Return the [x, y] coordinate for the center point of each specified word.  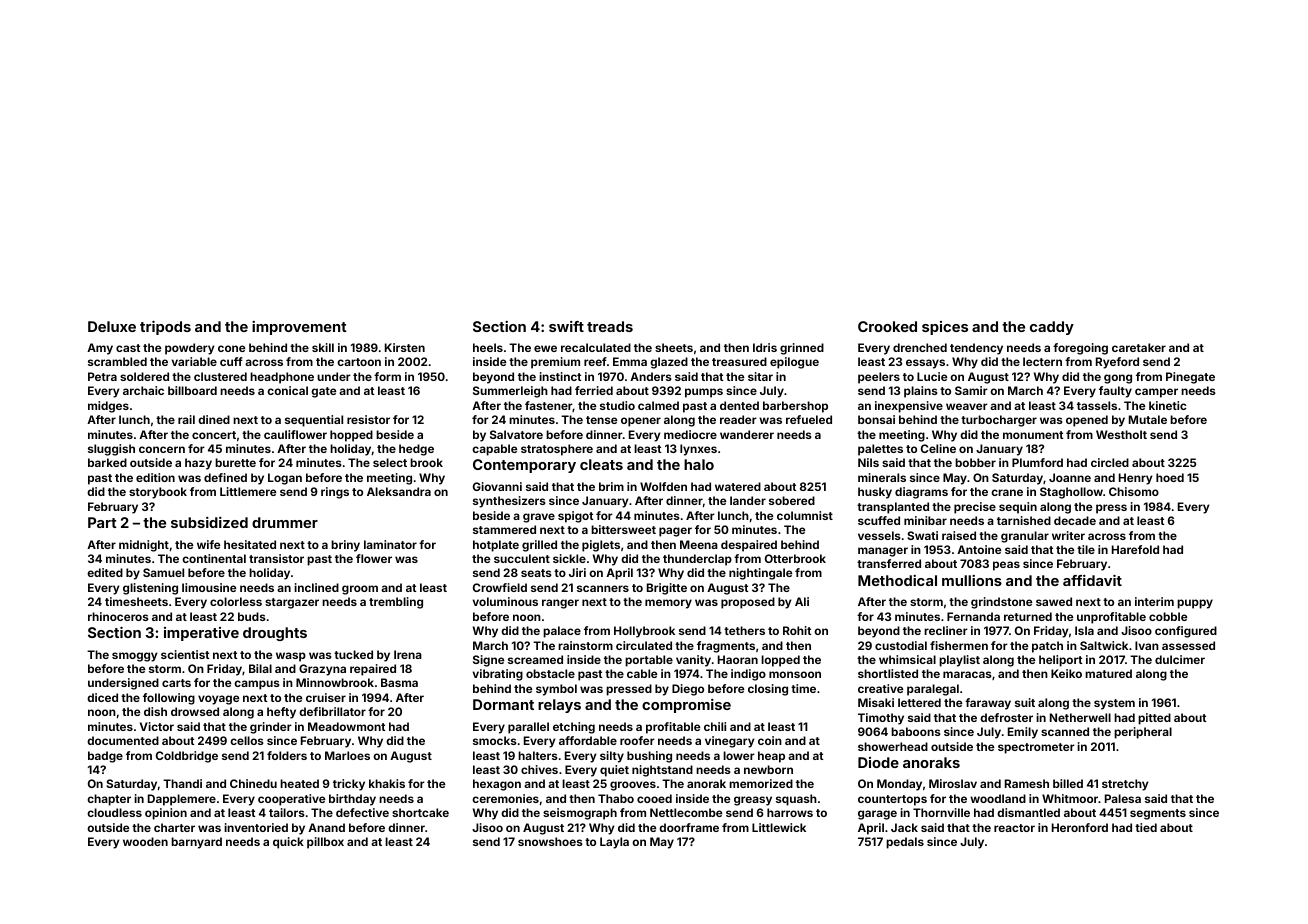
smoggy [135, 657]
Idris [765, 347]
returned [1028, 616]
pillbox [325, 843]
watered [738, 486]
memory [668, 604]
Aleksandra [399, 491]
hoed [1170, 477]
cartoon [359, 362]
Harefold [1135, 549]
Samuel [163, 572]
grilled [539, 546]
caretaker [1139, 347]
